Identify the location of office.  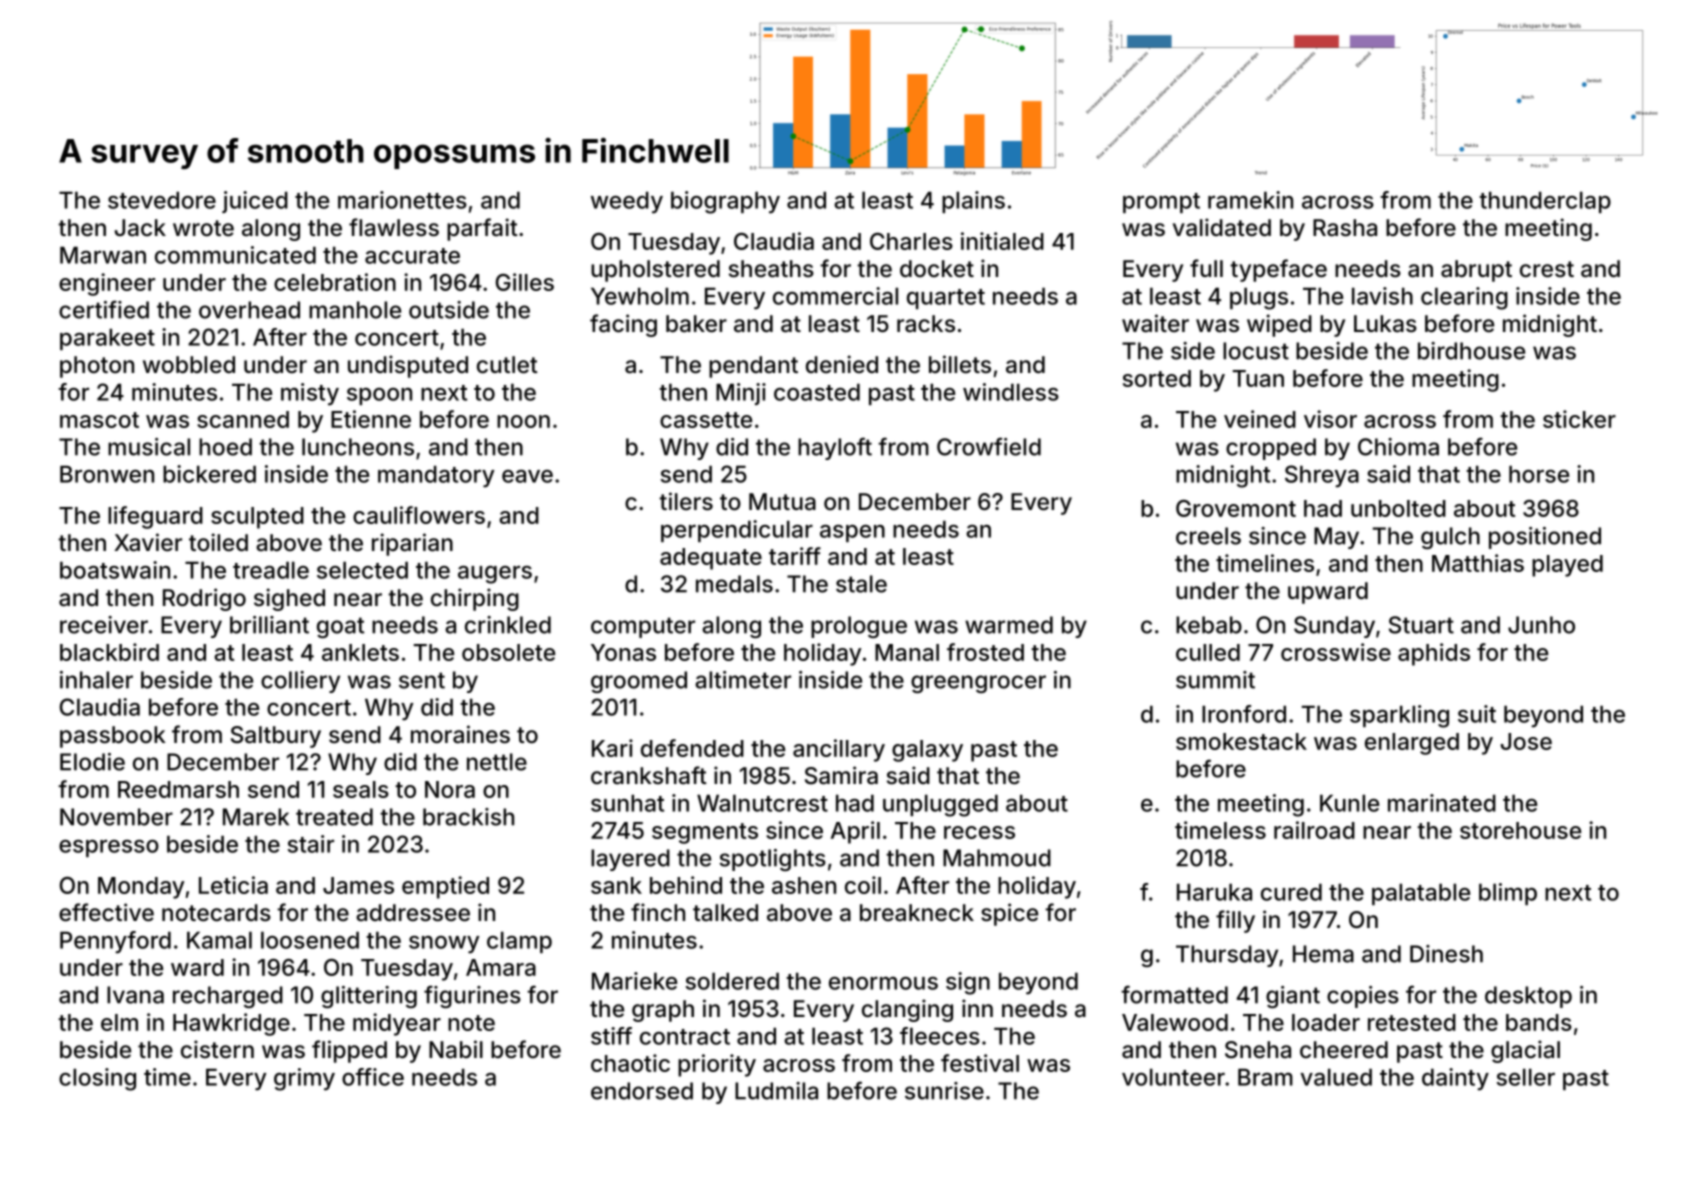
(373, 1077).
